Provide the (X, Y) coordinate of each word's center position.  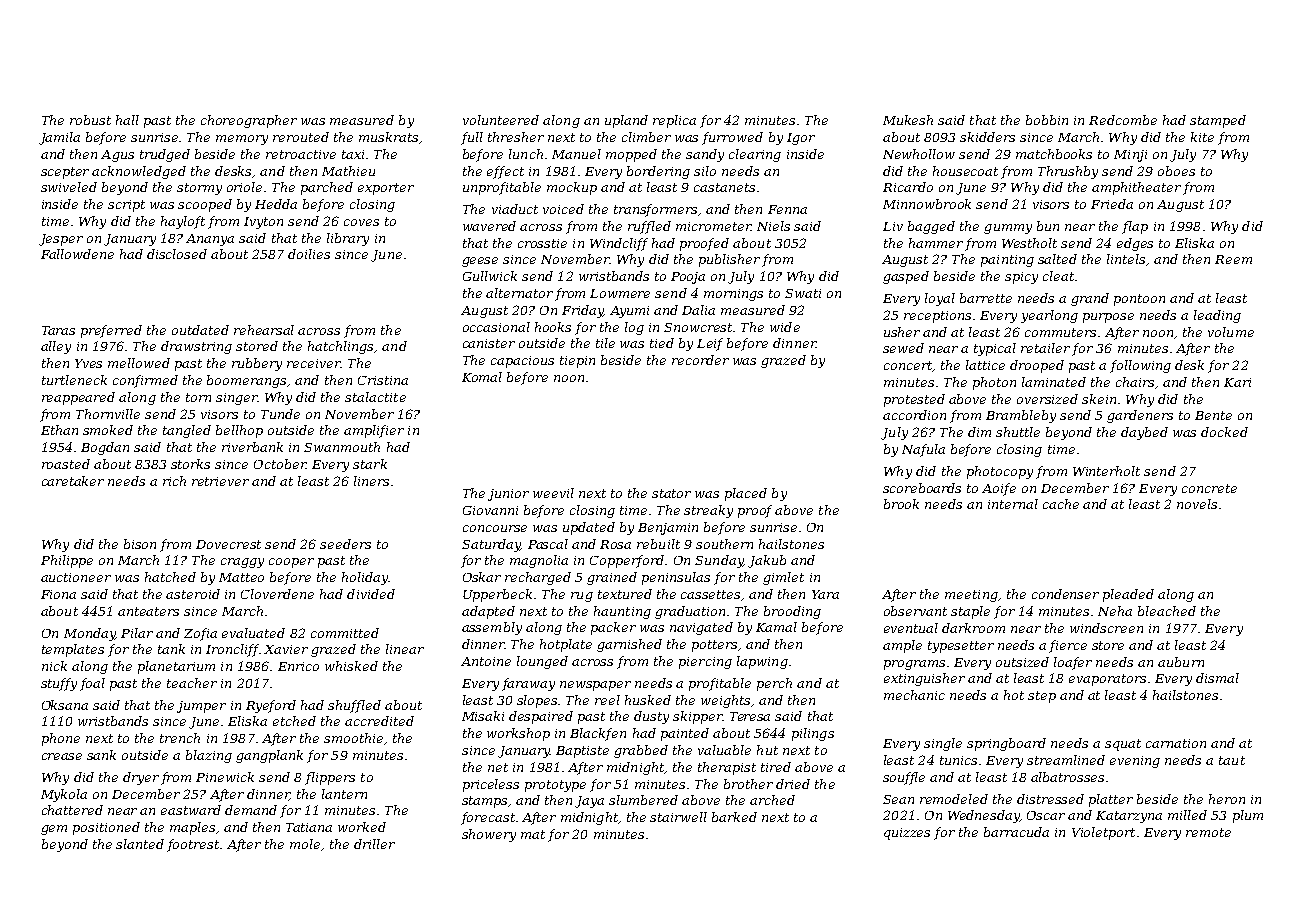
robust (90, 120)
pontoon (1139, 300)
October (280, 464)
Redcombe (1123, 120)
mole (305, 844)
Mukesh (908, 120)
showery (489, 835)
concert (908, 366)
